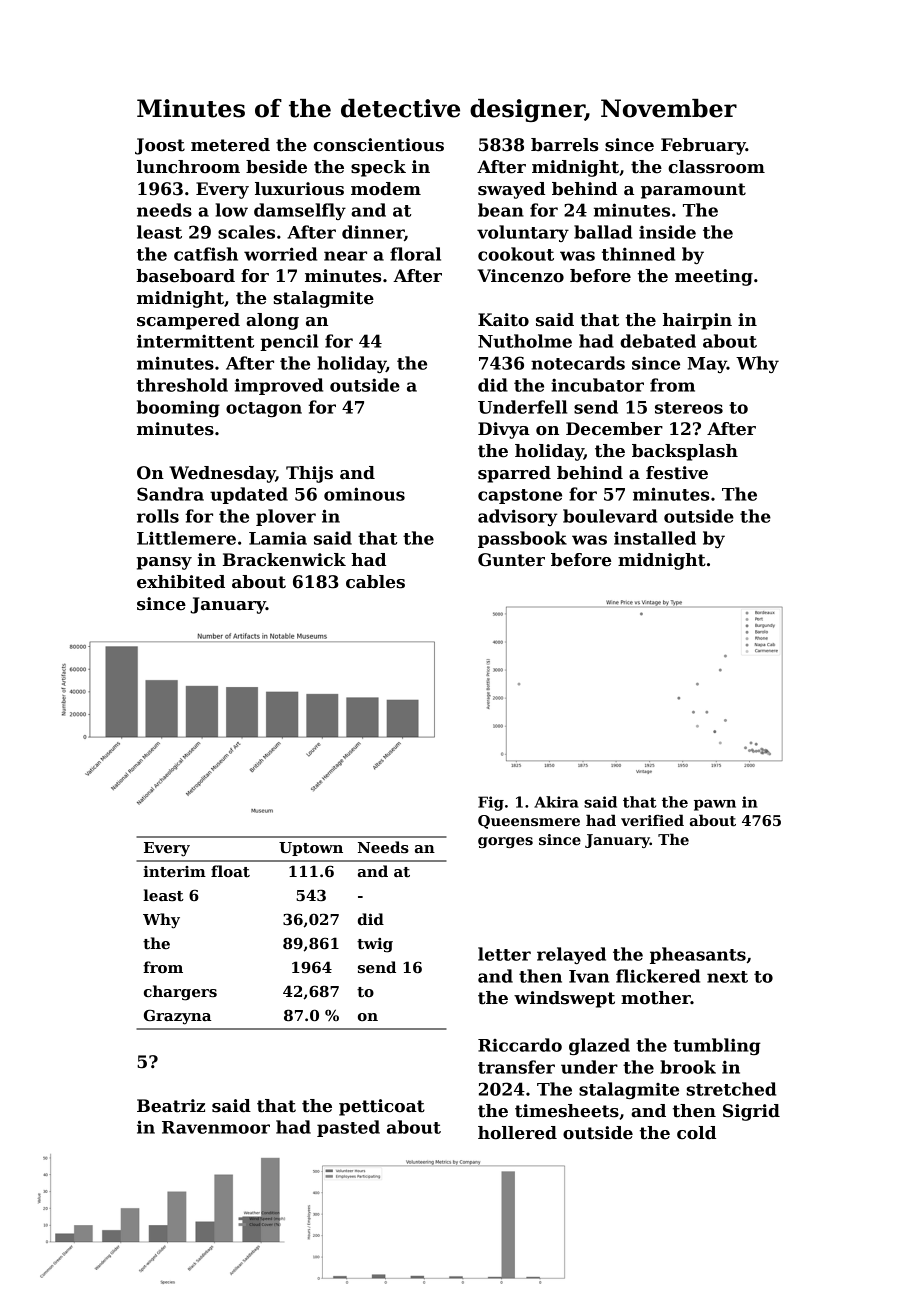  I want to click on low, so click(232, 210).
